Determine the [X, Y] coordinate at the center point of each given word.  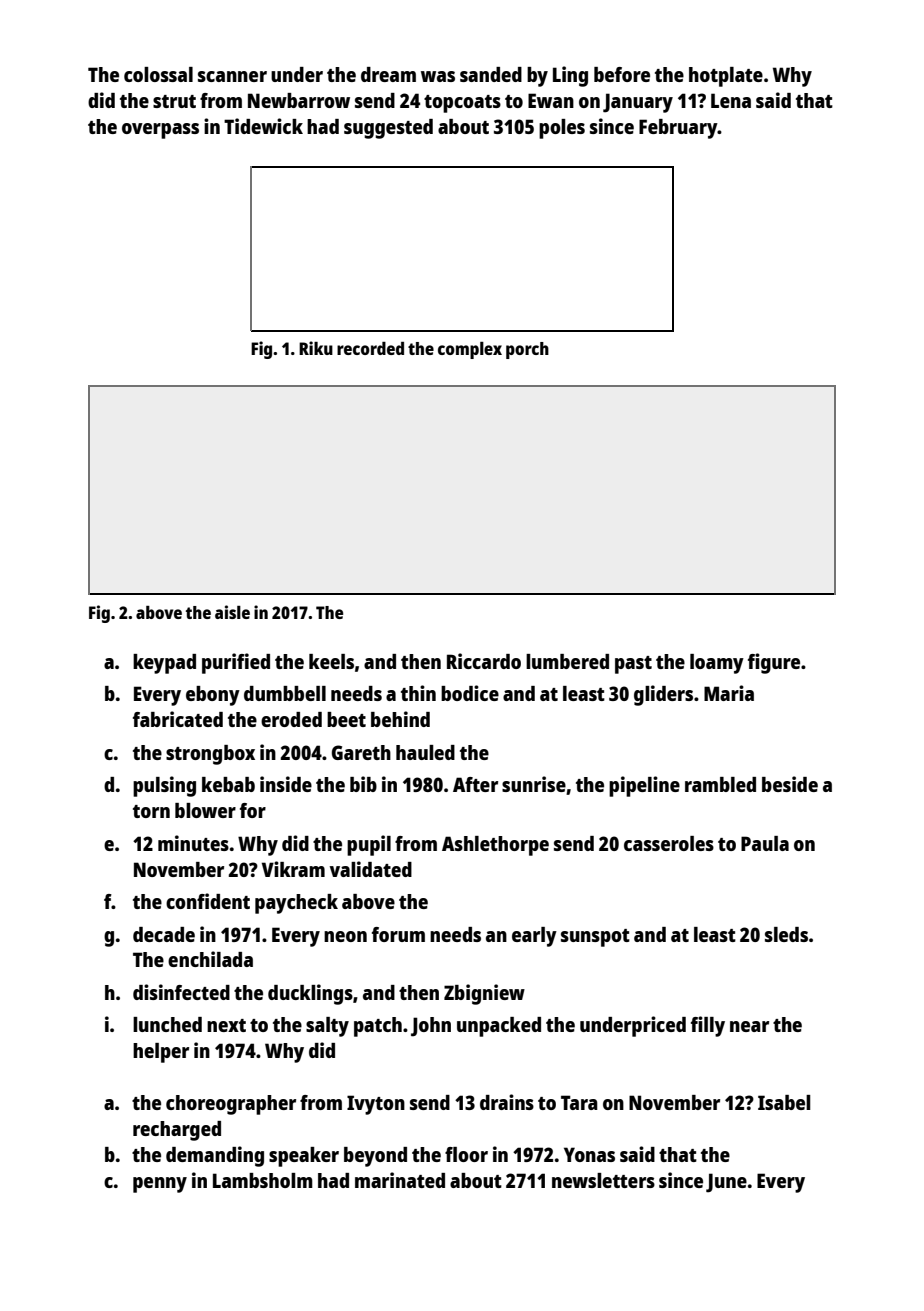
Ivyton [376, 1105]
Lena [731, 100]
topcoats [462, 104]
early [534, 937]
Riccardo [484, 661]
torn [151, 811]
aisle [232, 612]
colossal [158, 74]
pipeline [644, 786]
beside [790, 784]
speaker [304, 1157]
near [749, 1026]
